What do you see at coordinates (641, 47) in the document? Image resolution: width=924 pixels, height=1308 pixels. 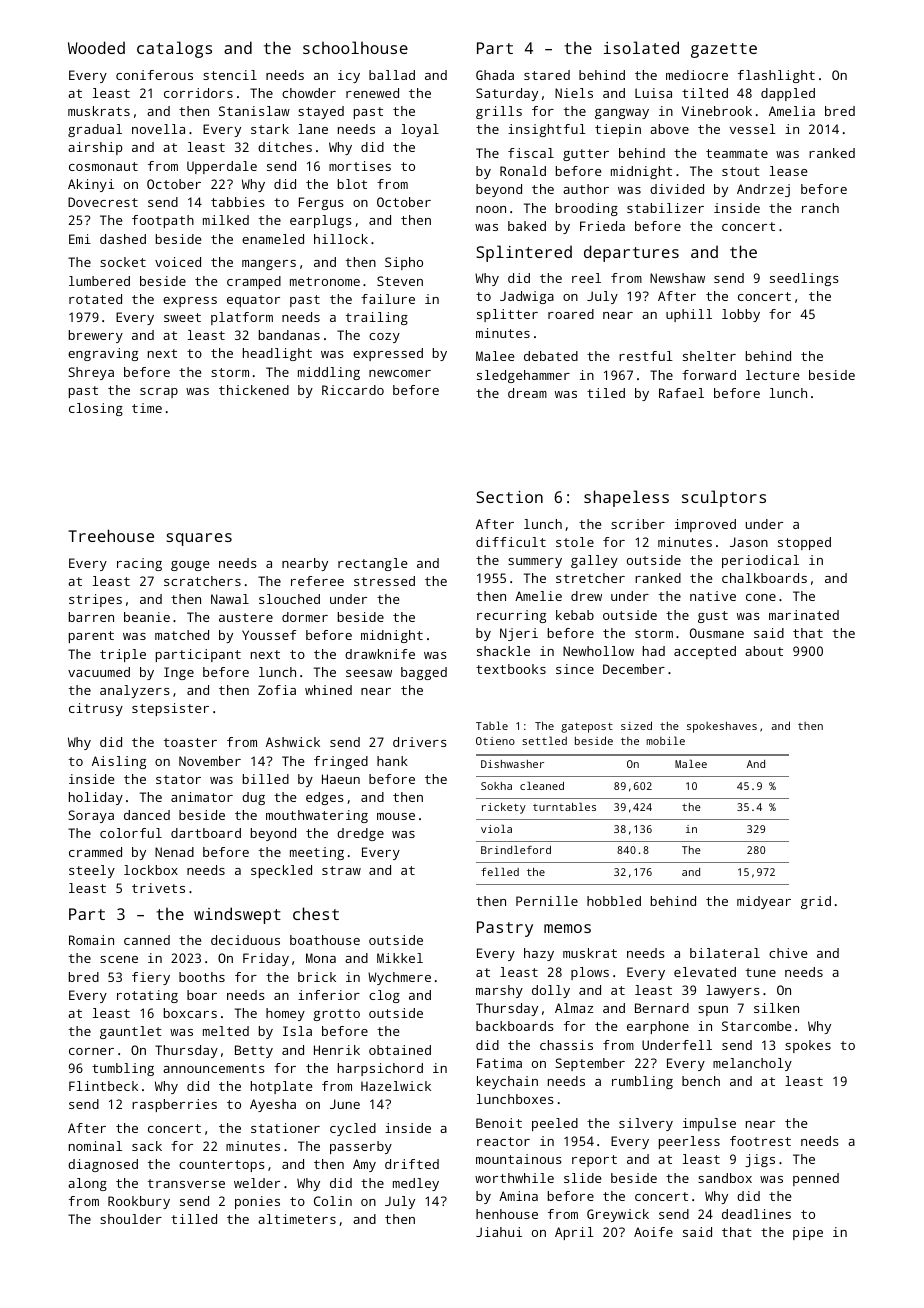 I see `isolated` at bounding box center [641, 47].
